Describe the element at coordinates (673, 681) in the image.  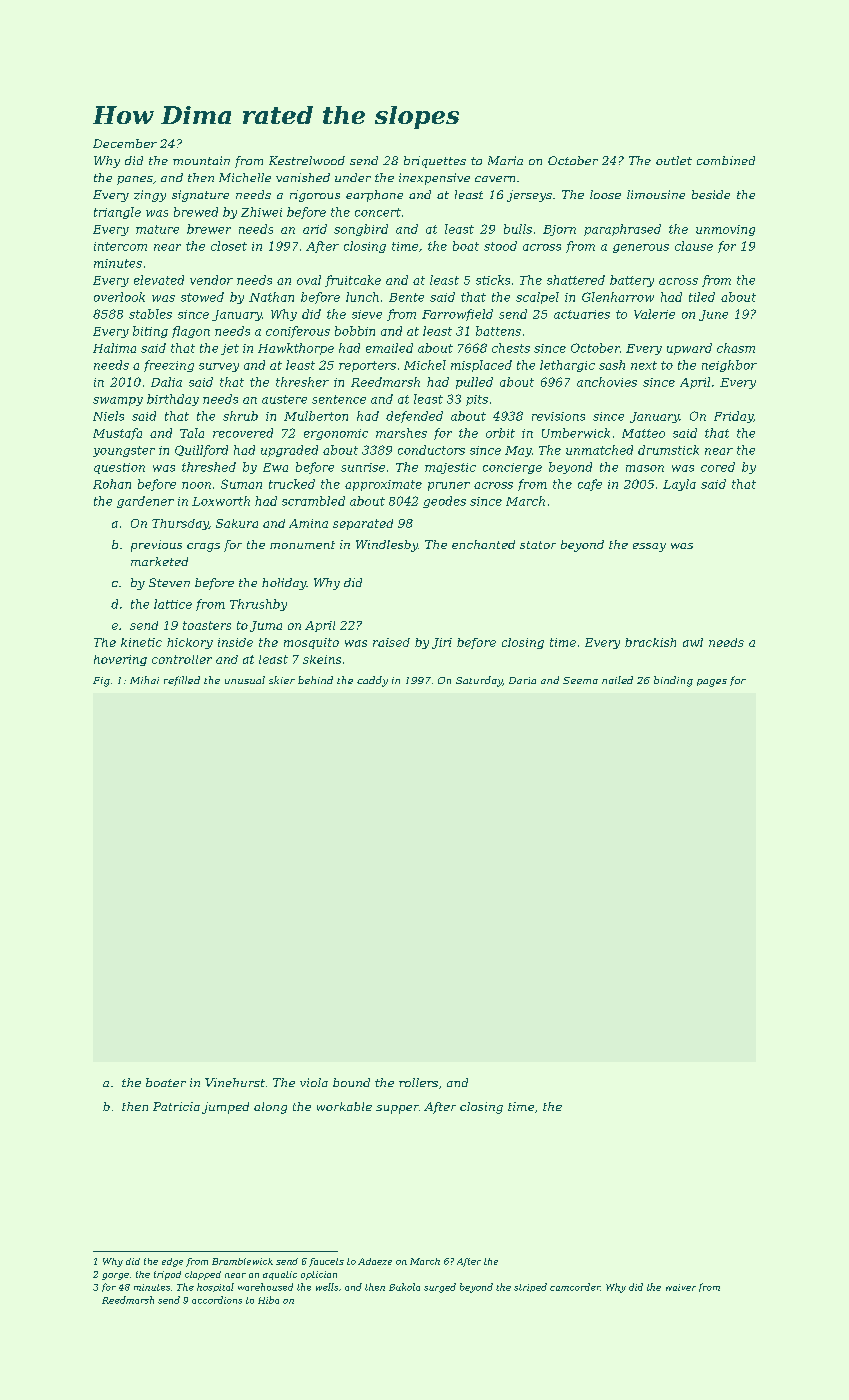
I see `binding` at that location.
